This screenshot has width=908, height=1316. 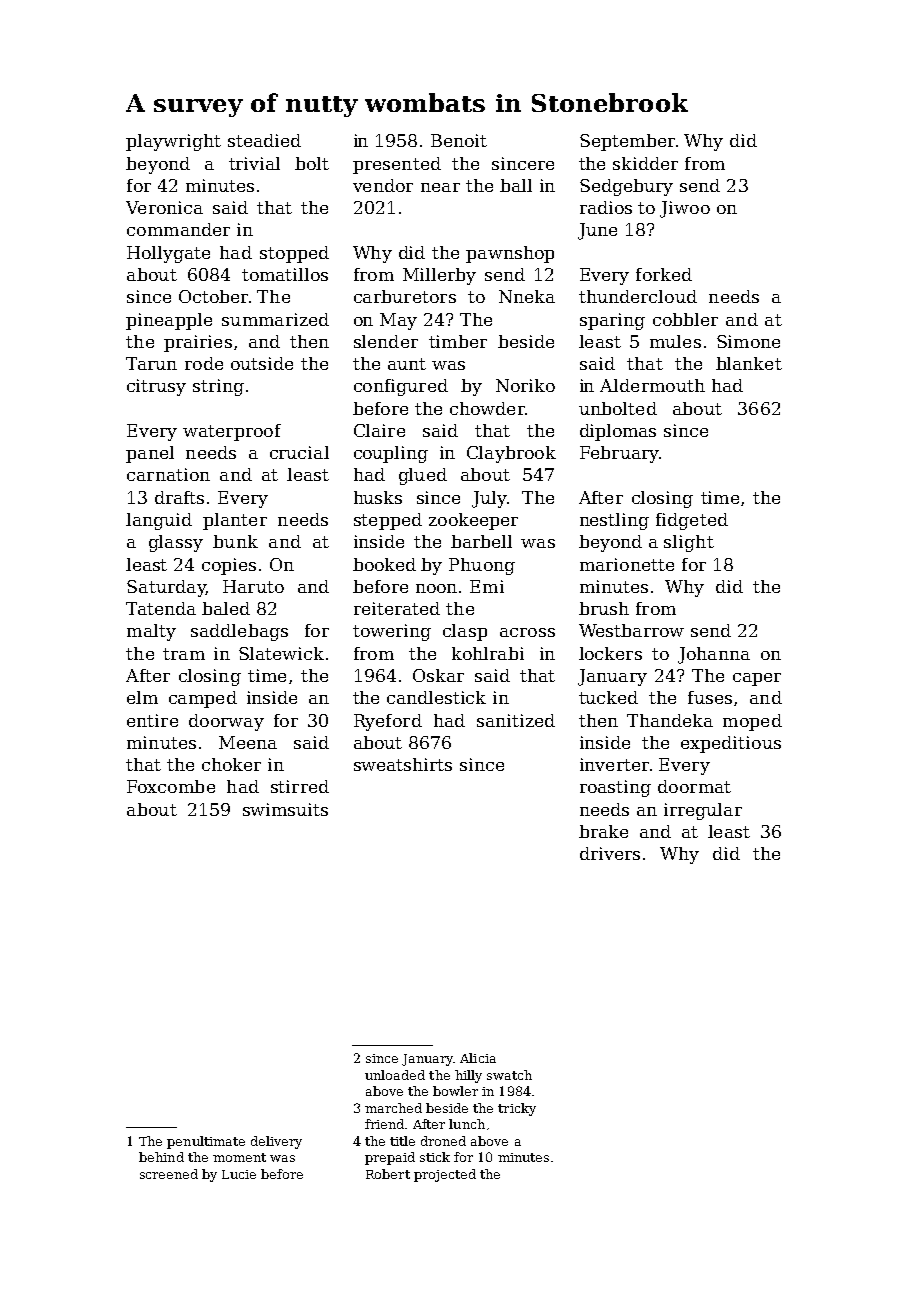 What do you see at coordinates (610, 853) in the screenshot?
I see `drivers` at bounding box center [610, 853].
